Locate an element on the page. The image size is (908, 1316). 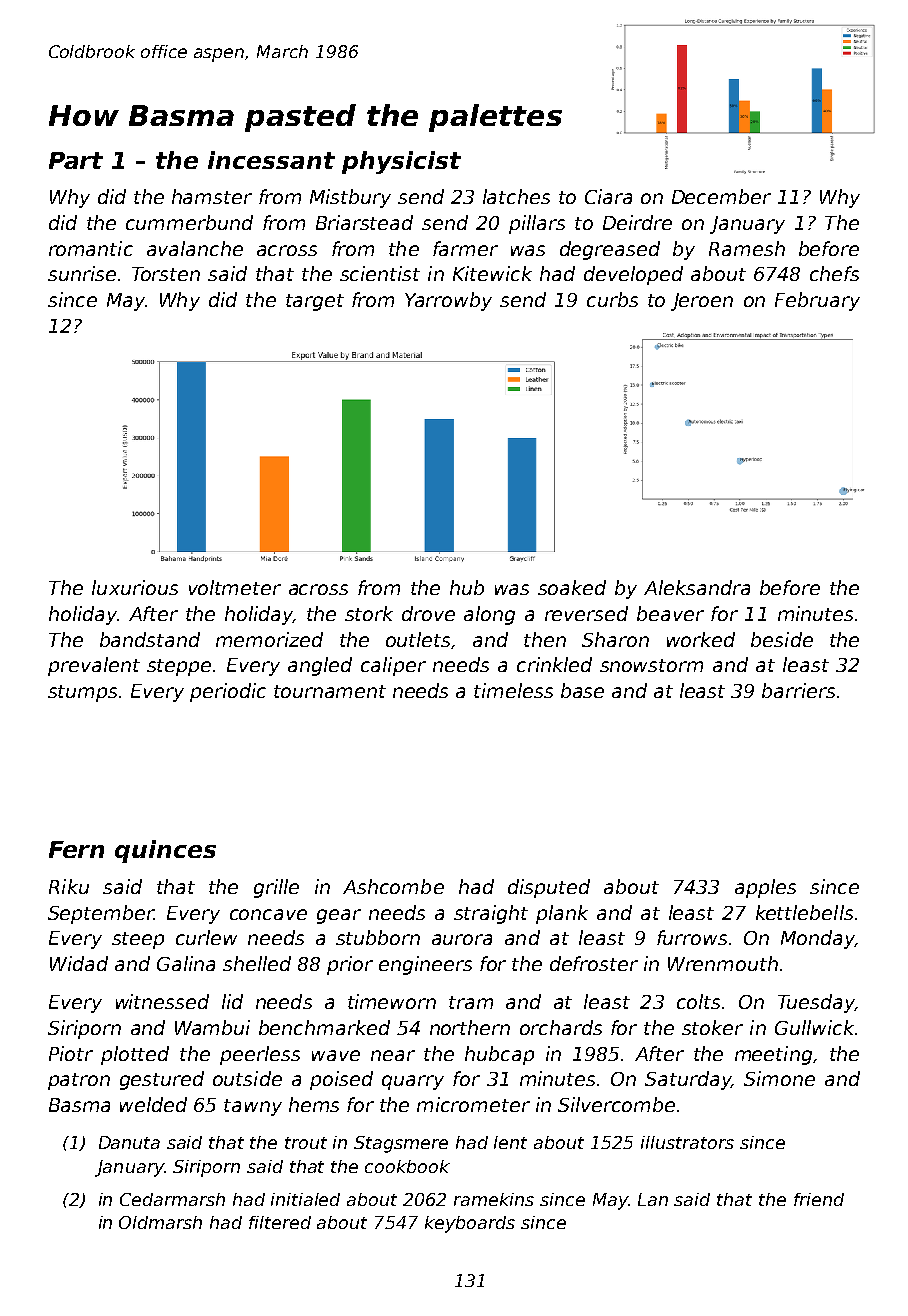
near is located at coordinates (393, 1055).
